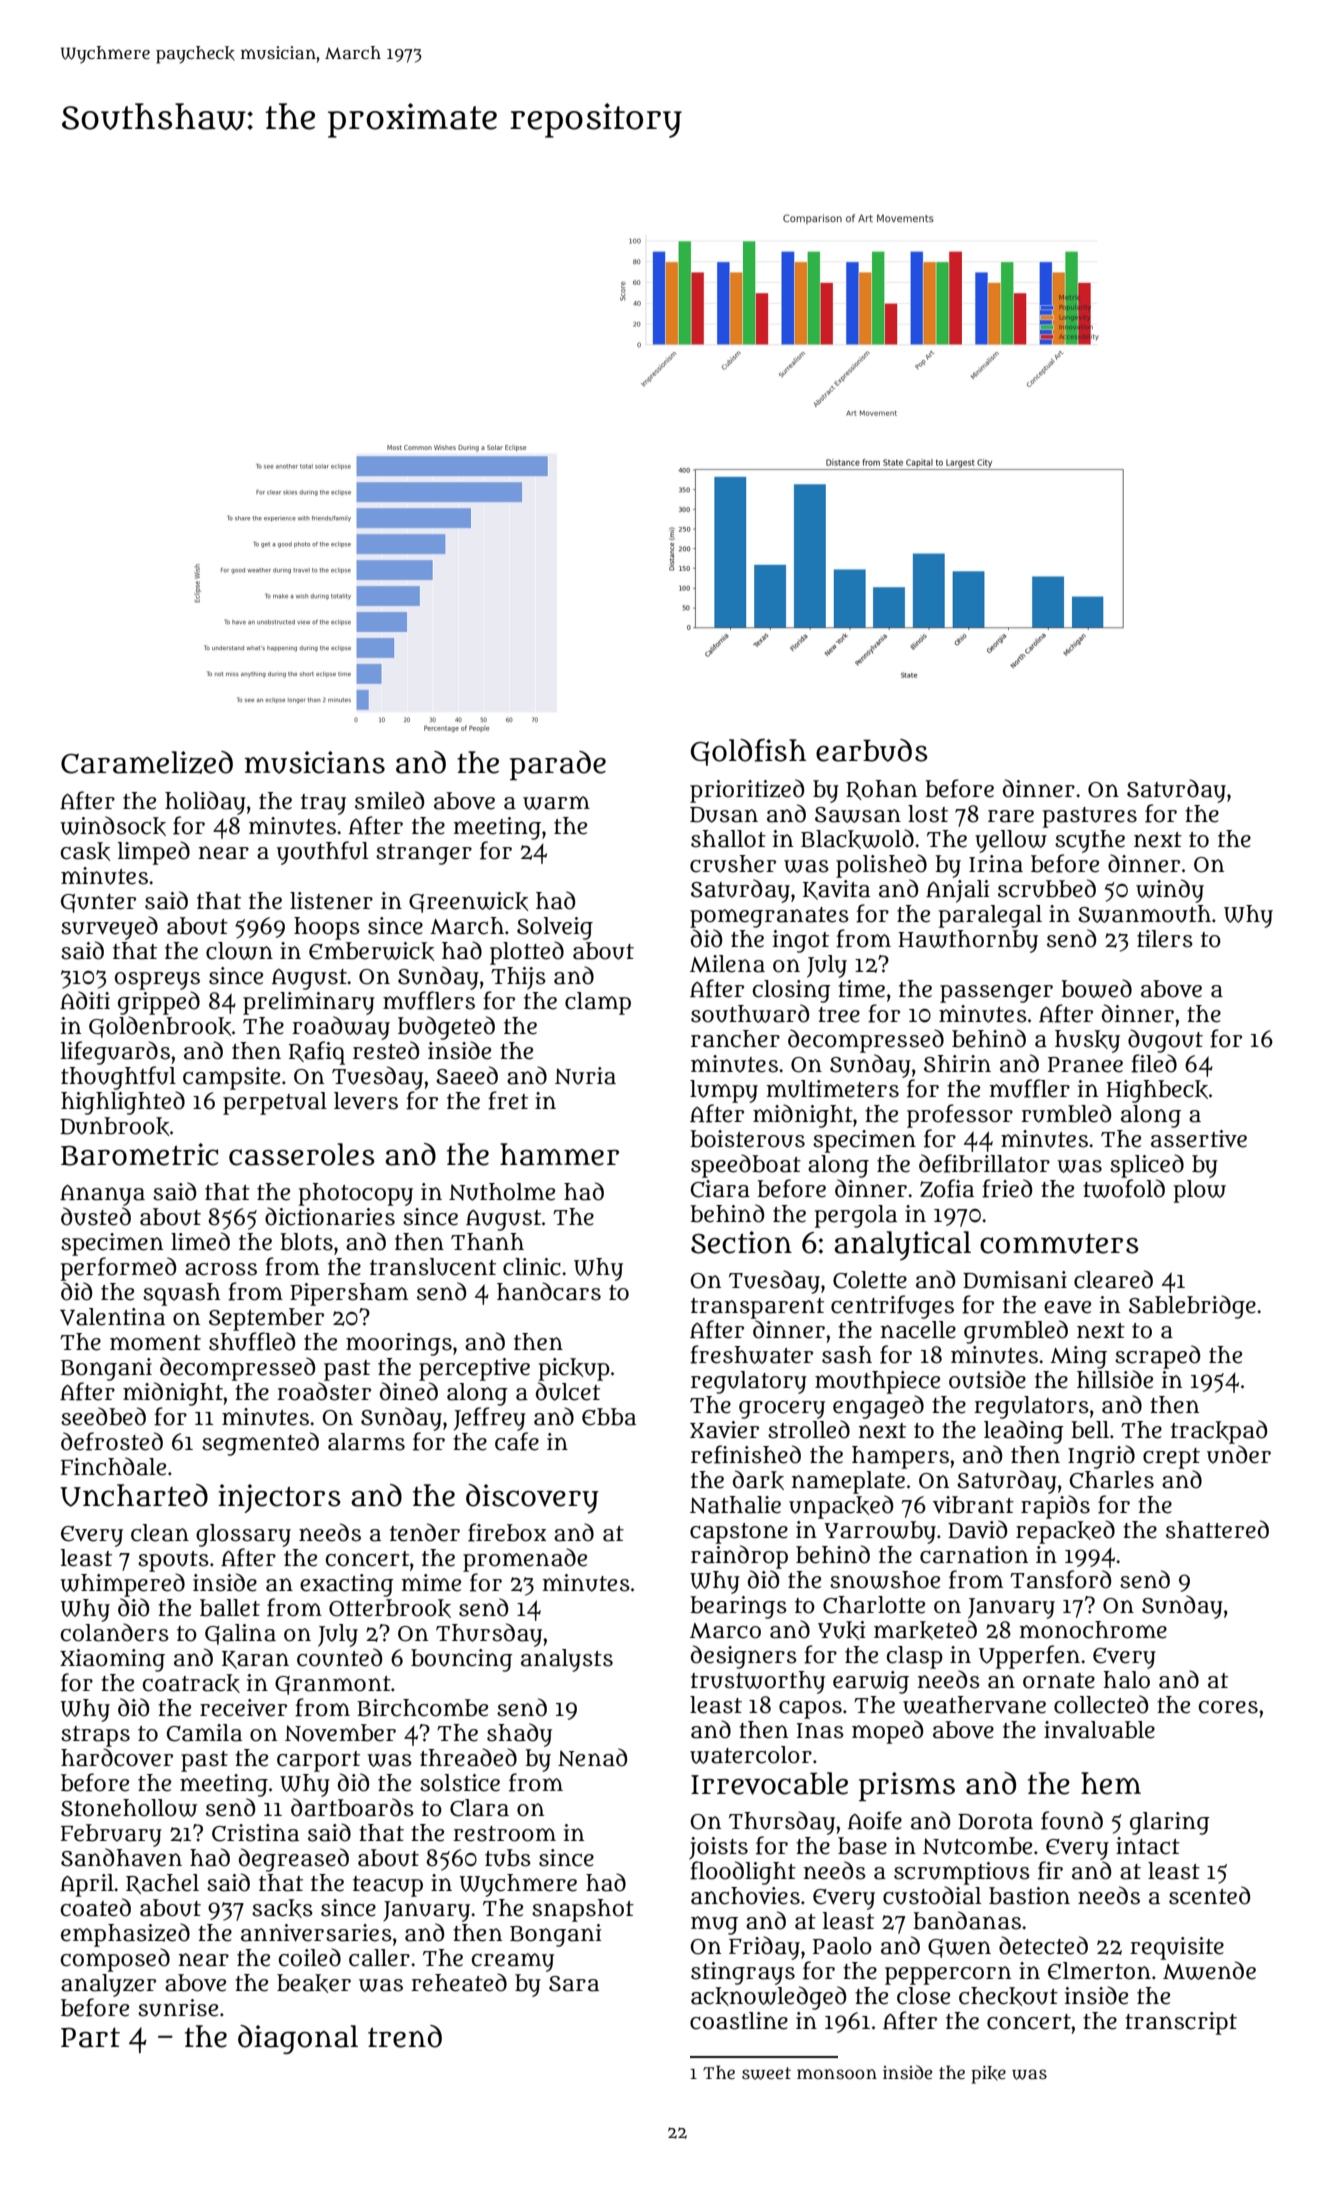 The image size is (1334, 2198). I want to click on coated, so click(96, 1907).
